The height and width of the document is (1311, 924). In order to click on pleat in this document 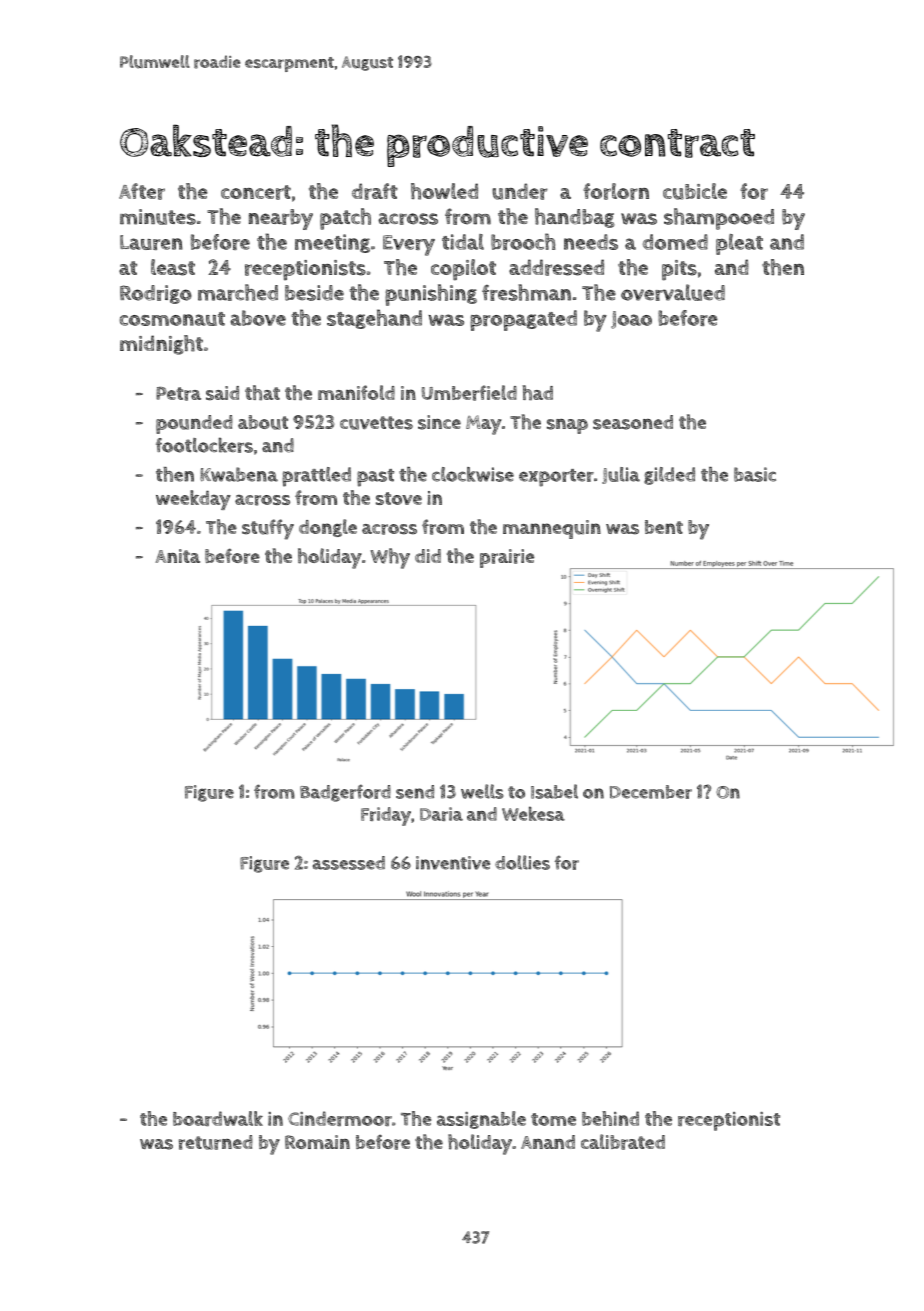, I will do `click(739, 244)`.
